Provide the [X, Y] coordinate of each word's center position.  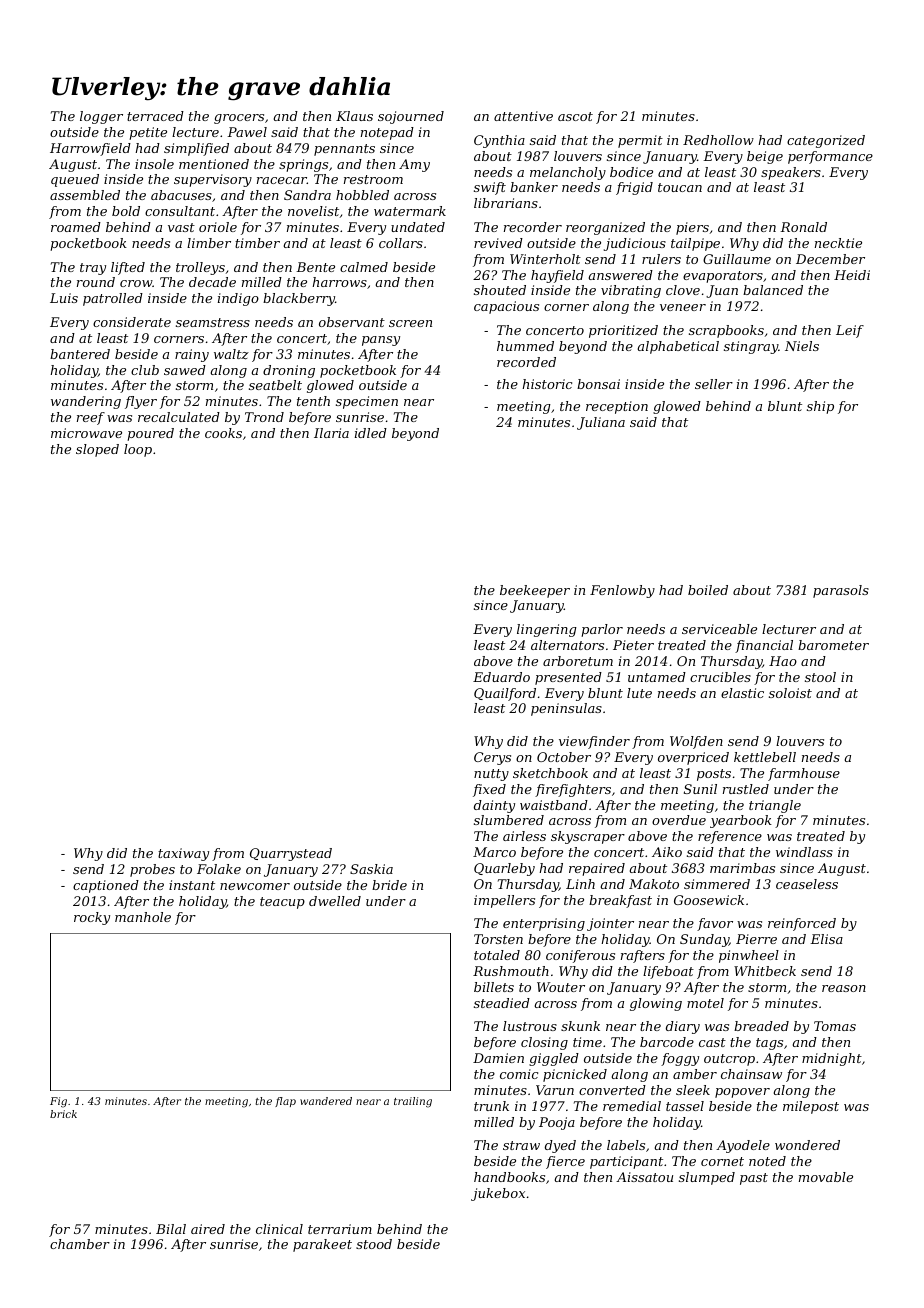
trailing [413, 1102]
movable [826, 1177]
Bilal [171, 1229]
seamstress [213, 322]
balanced [773, 290]
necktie [838, 243]
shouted [500, 290]
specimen [367, 402]
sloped [97, 450]
